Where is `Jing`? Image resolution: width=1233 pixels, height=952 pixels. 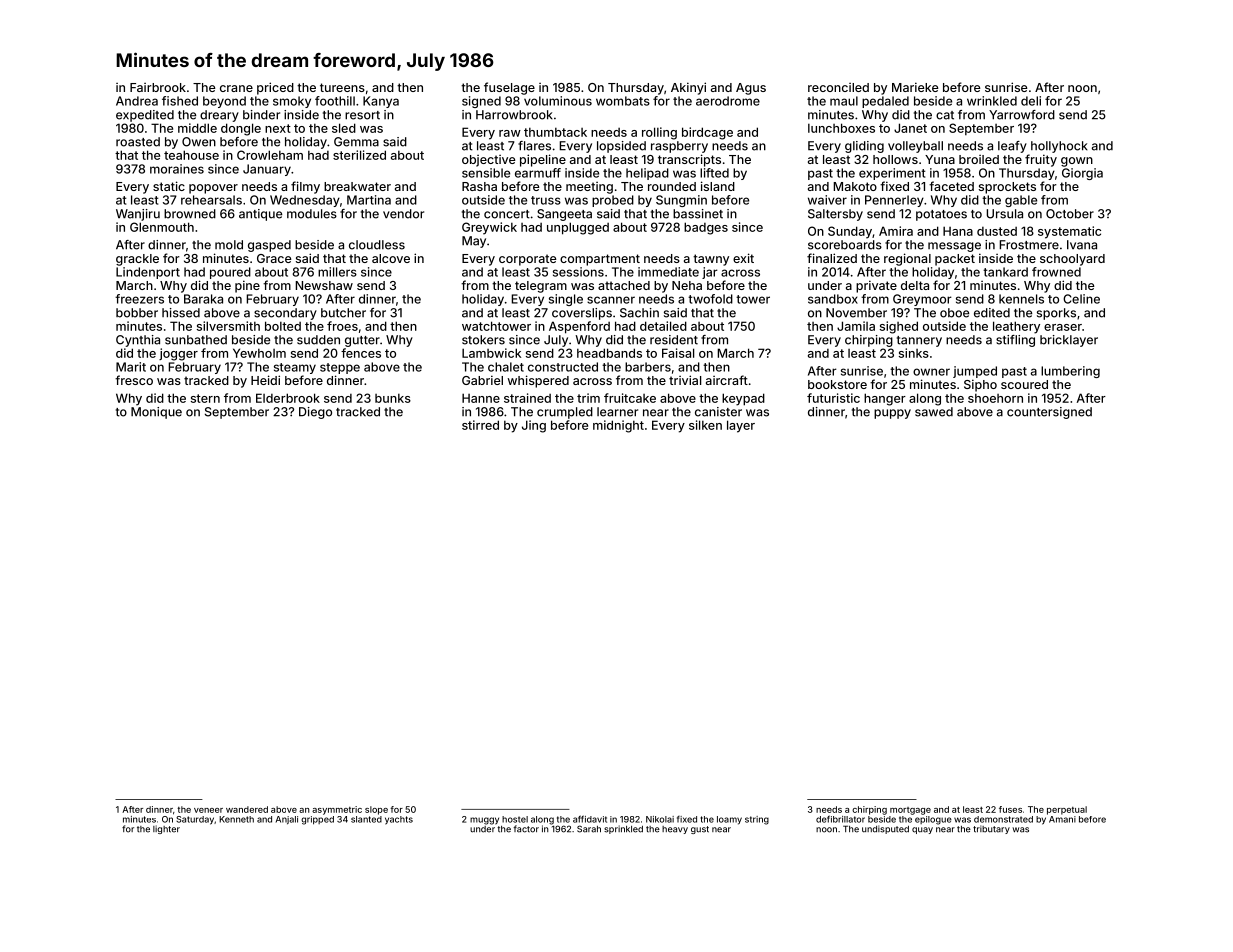
Jing is located at coordinates (534, 426).
